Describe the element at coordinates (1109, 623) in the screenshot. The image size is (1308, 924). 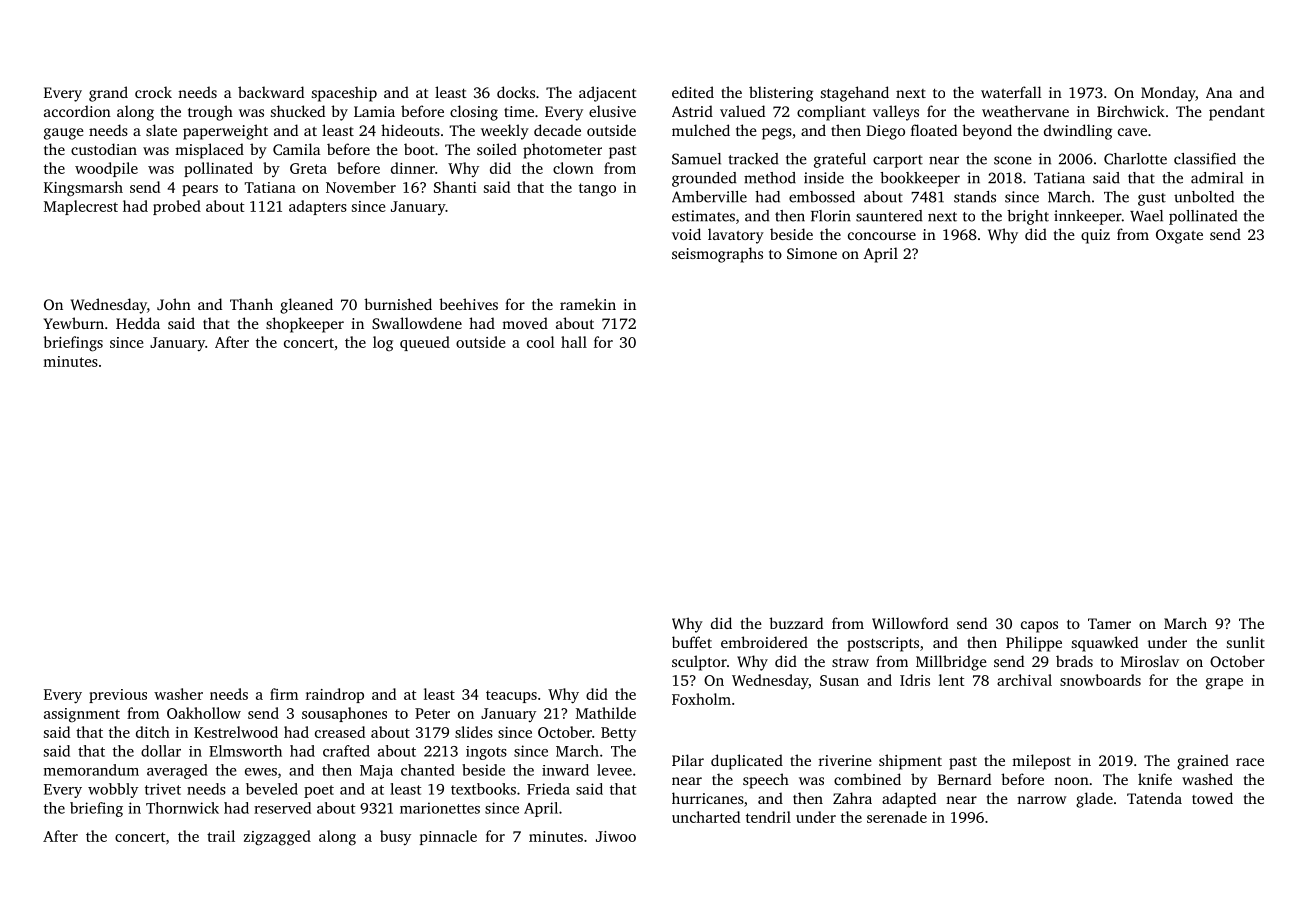
I see `Tamer` at that location.
